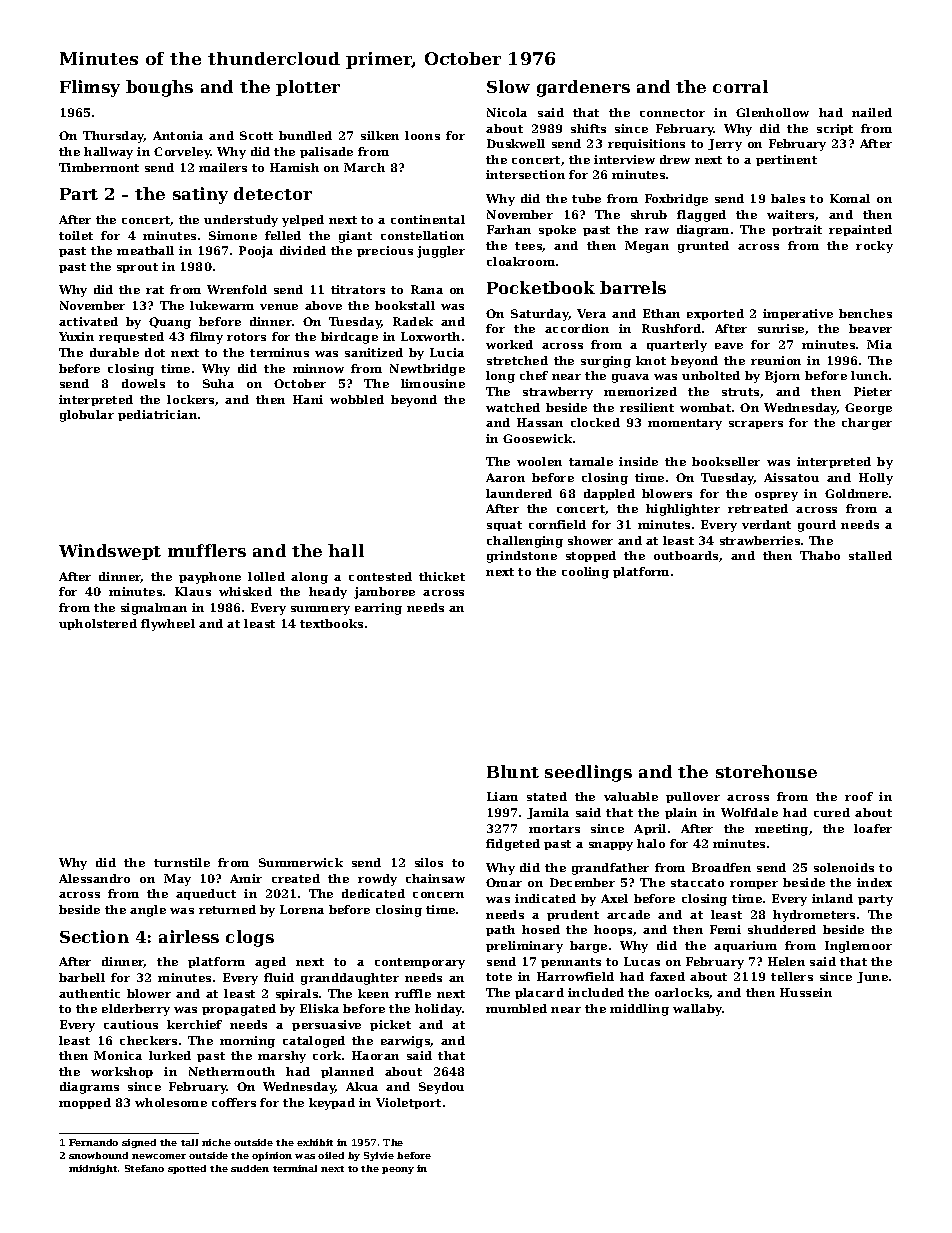  I want to click on flywheel, so click(168, 625).
